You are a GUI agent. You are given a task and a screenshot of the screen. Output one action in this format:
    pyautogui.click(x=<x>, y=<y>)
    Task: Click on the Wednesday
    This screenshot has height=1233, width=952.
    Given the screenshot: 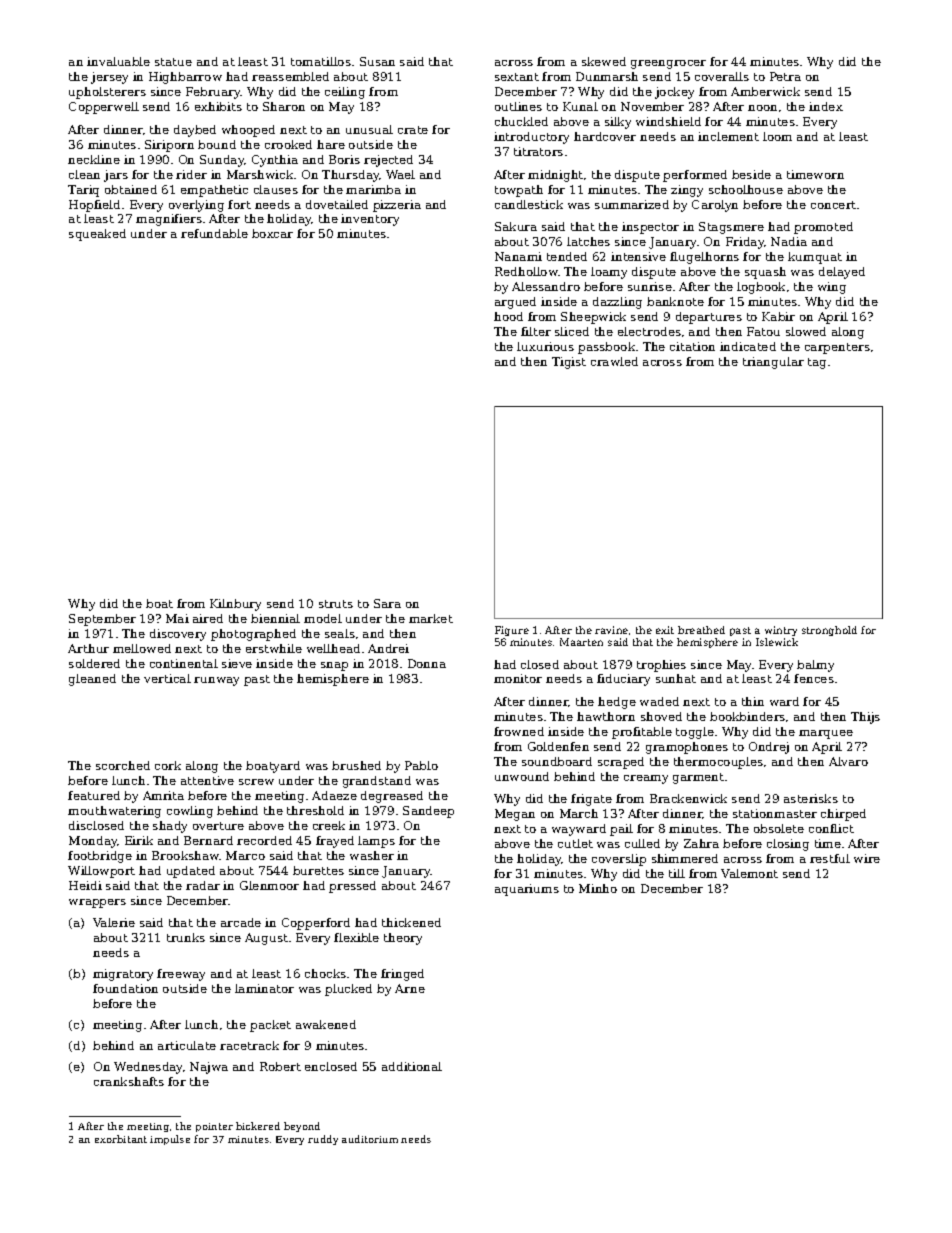 What is the action you would take?
    pyautogui.click(x=148, y=1068)
